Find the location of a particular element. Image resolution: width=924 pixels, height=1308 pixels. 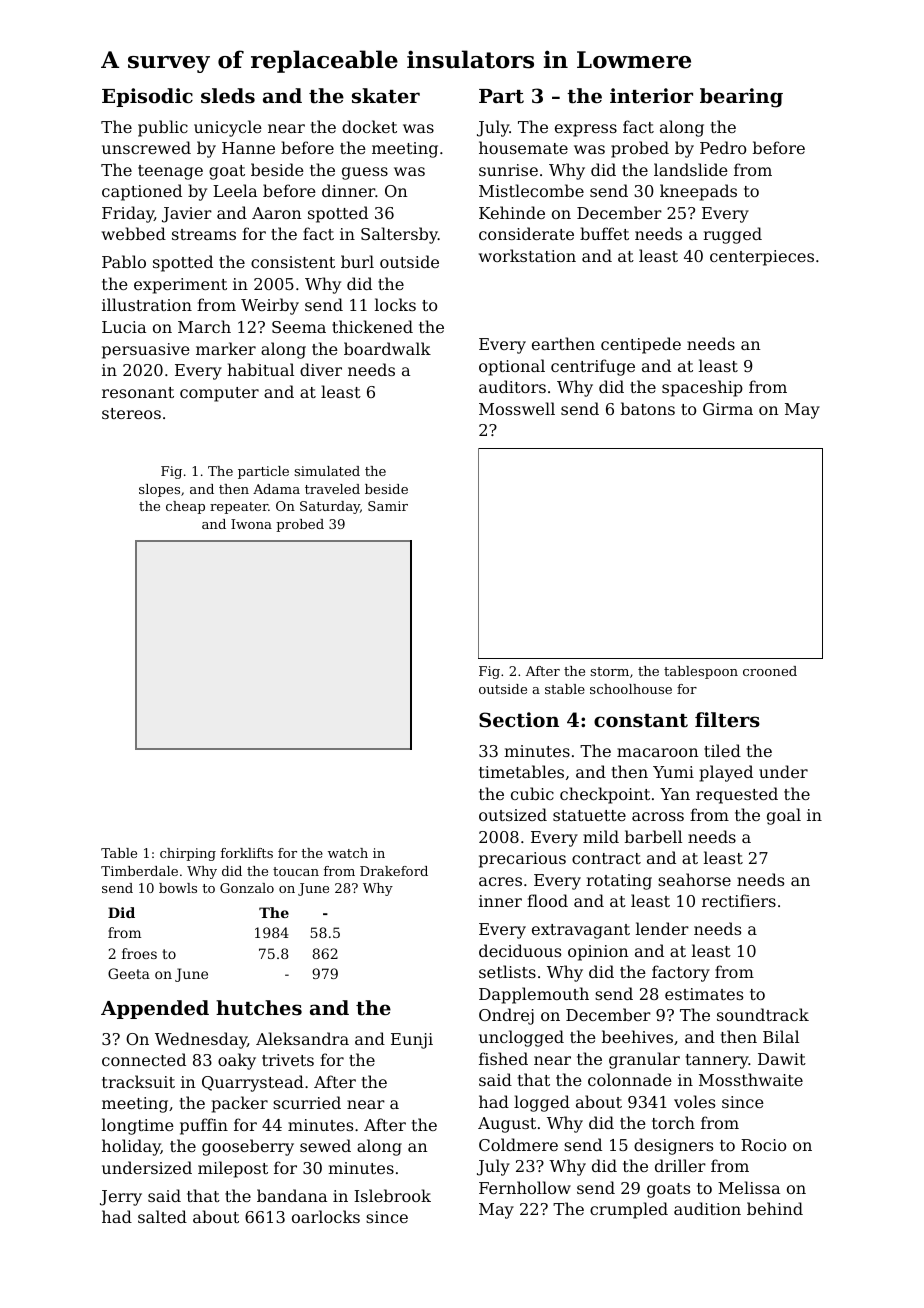

audition is located at coordinates (707, 1208).
